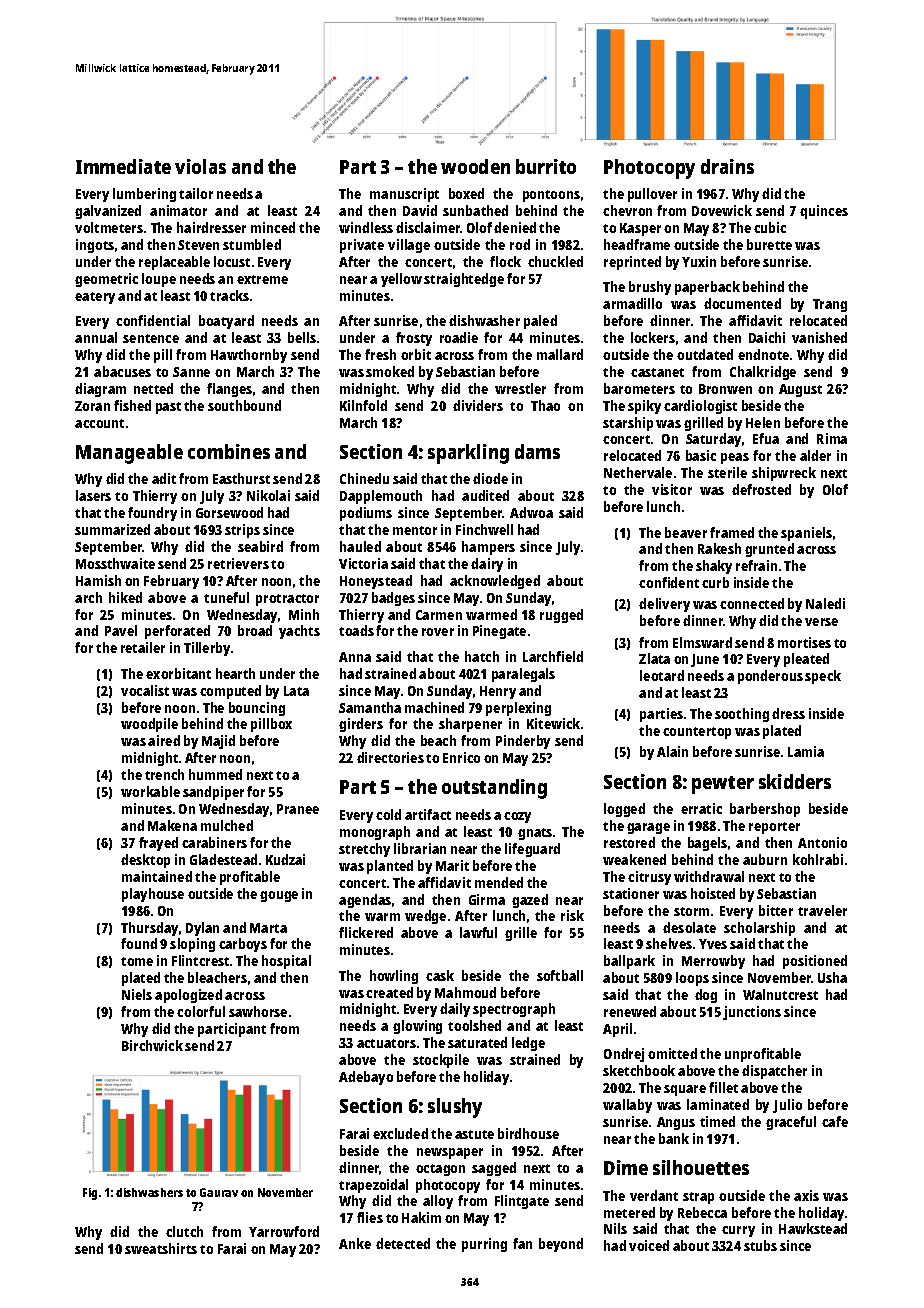 The width and height of the screenshot is (924, 1308). I want to click on sweatshirts, so click(161, 1248).
